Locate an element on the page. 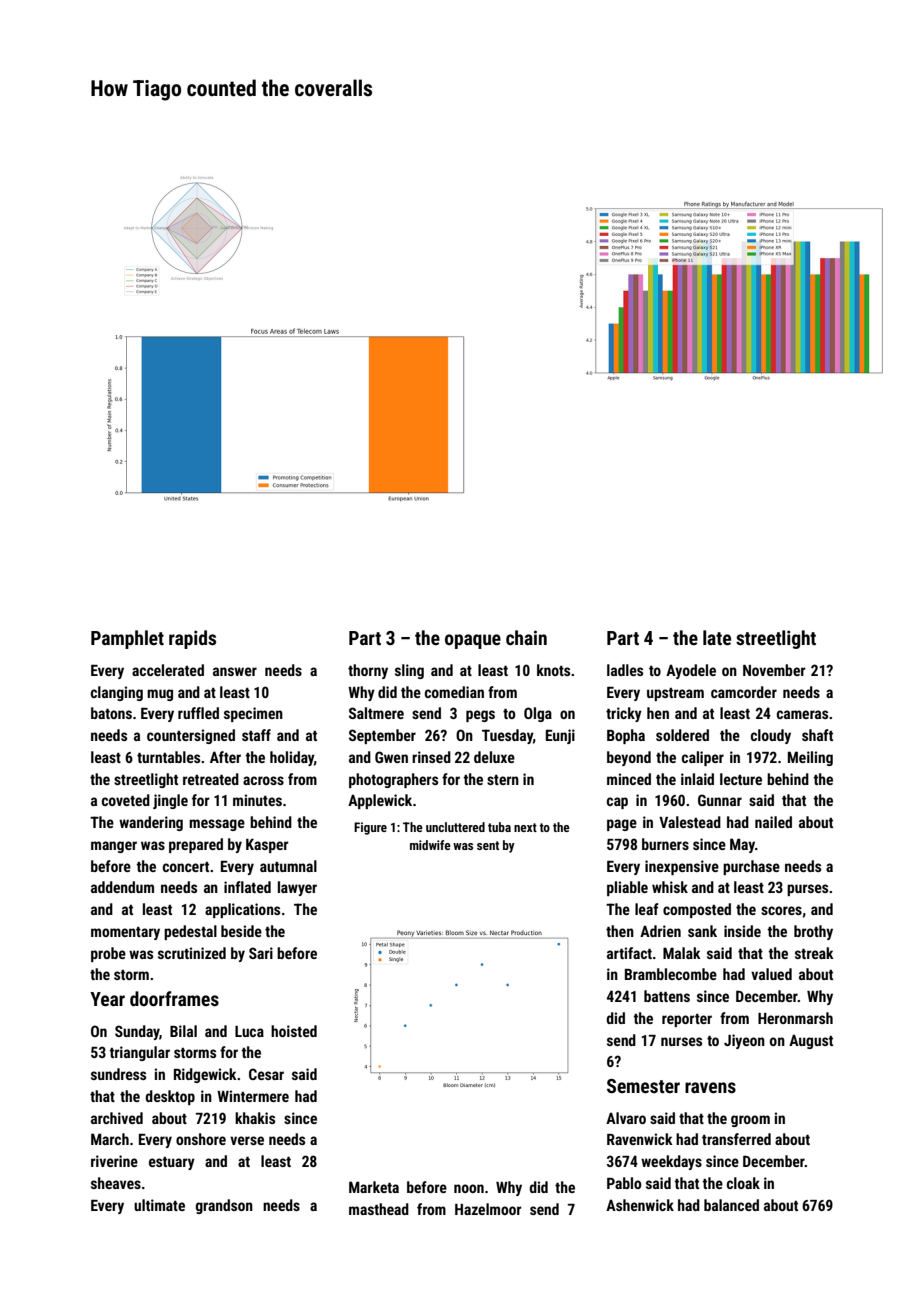 The width and height of the image is (924, 1308). Ayodele is located at coordinates (691, 671).
